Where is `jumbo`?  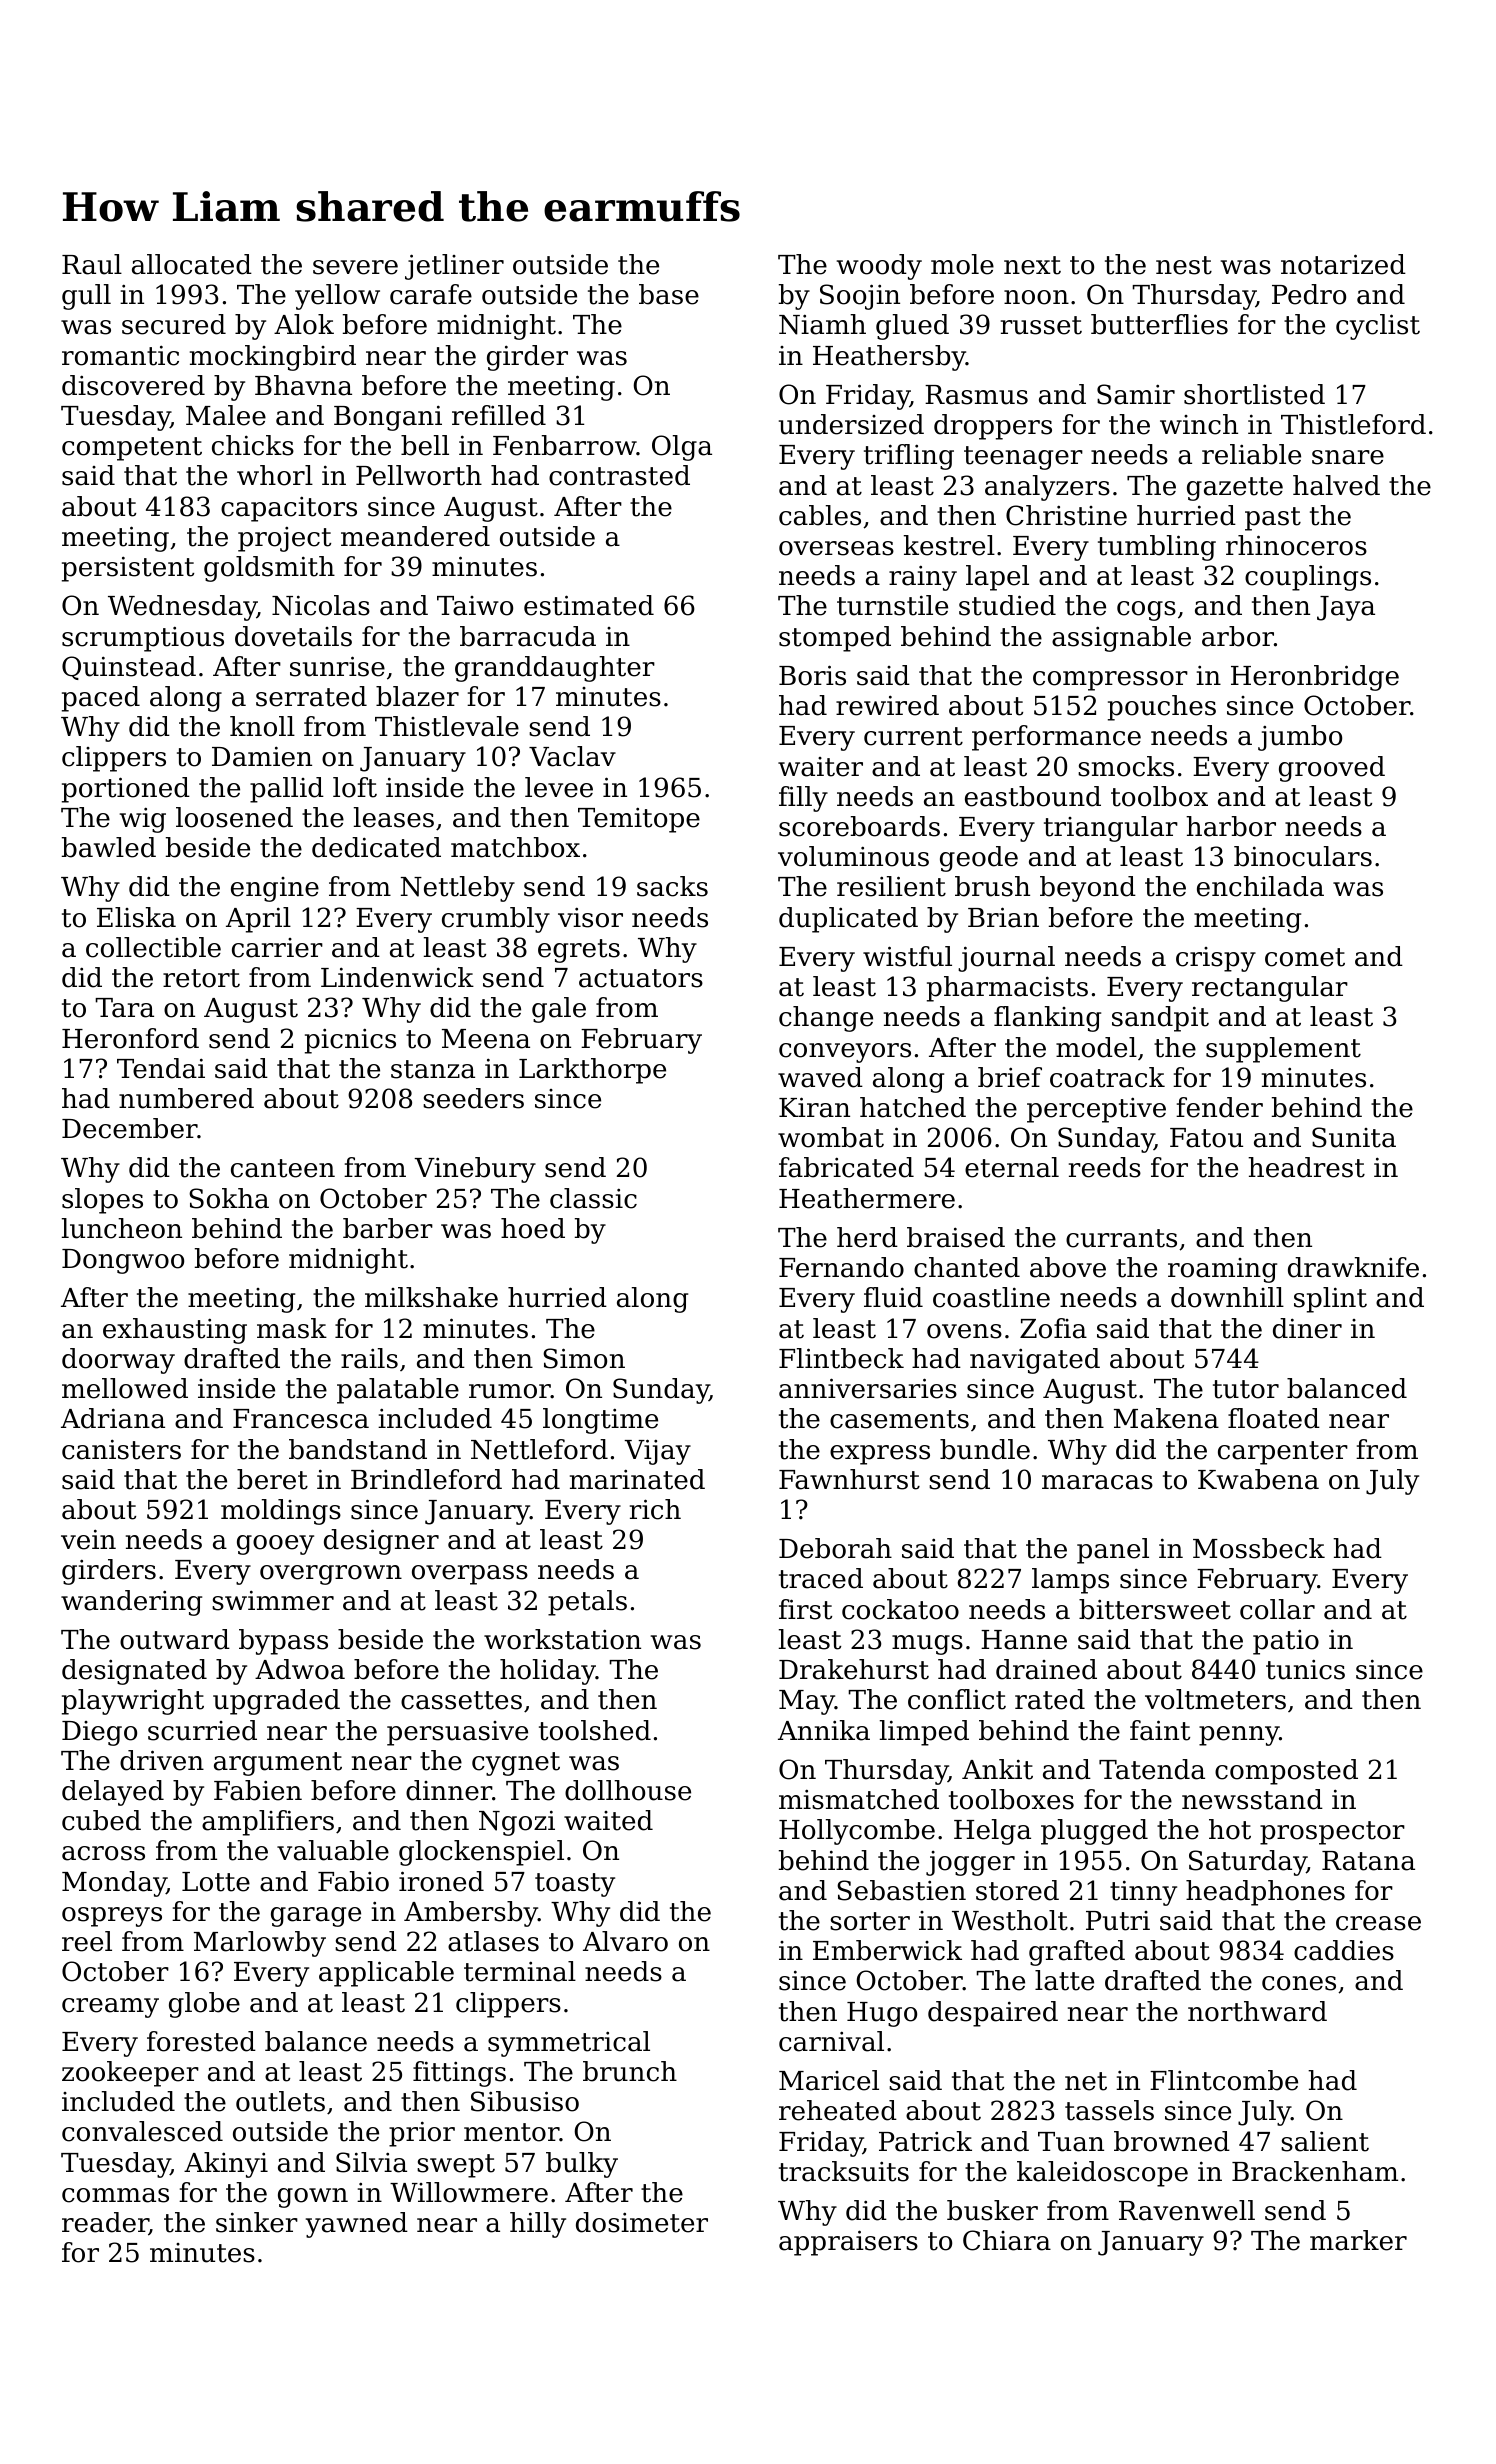
jumbo is located at coordinates (1300, 738).
